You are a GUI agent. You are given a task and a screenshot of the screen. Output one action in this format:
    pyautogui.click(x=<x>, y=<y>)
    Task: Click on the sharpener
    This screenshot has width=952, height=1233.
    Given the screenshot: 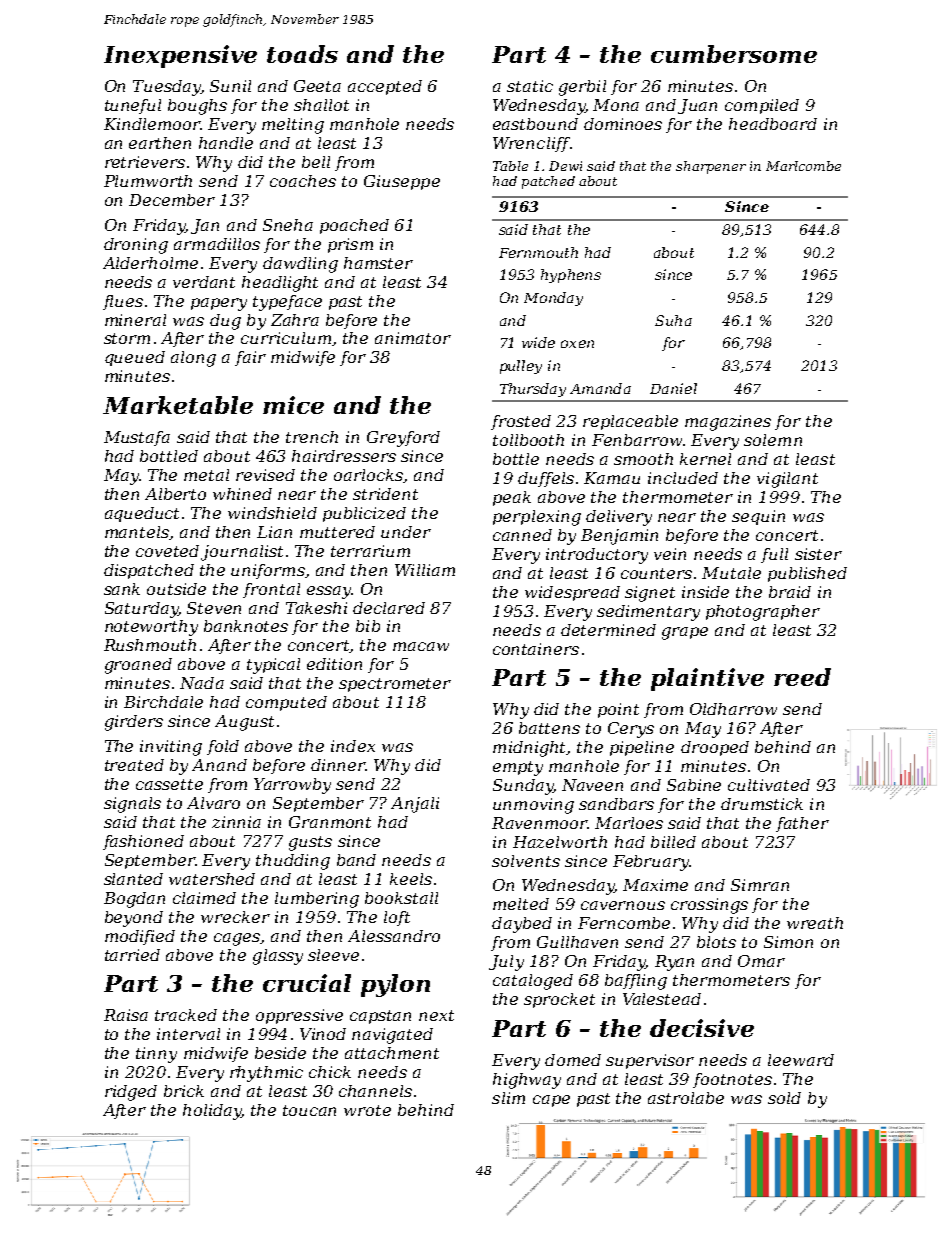 What is the action you would take?
    pyautogui.click(x=711, y=167)
